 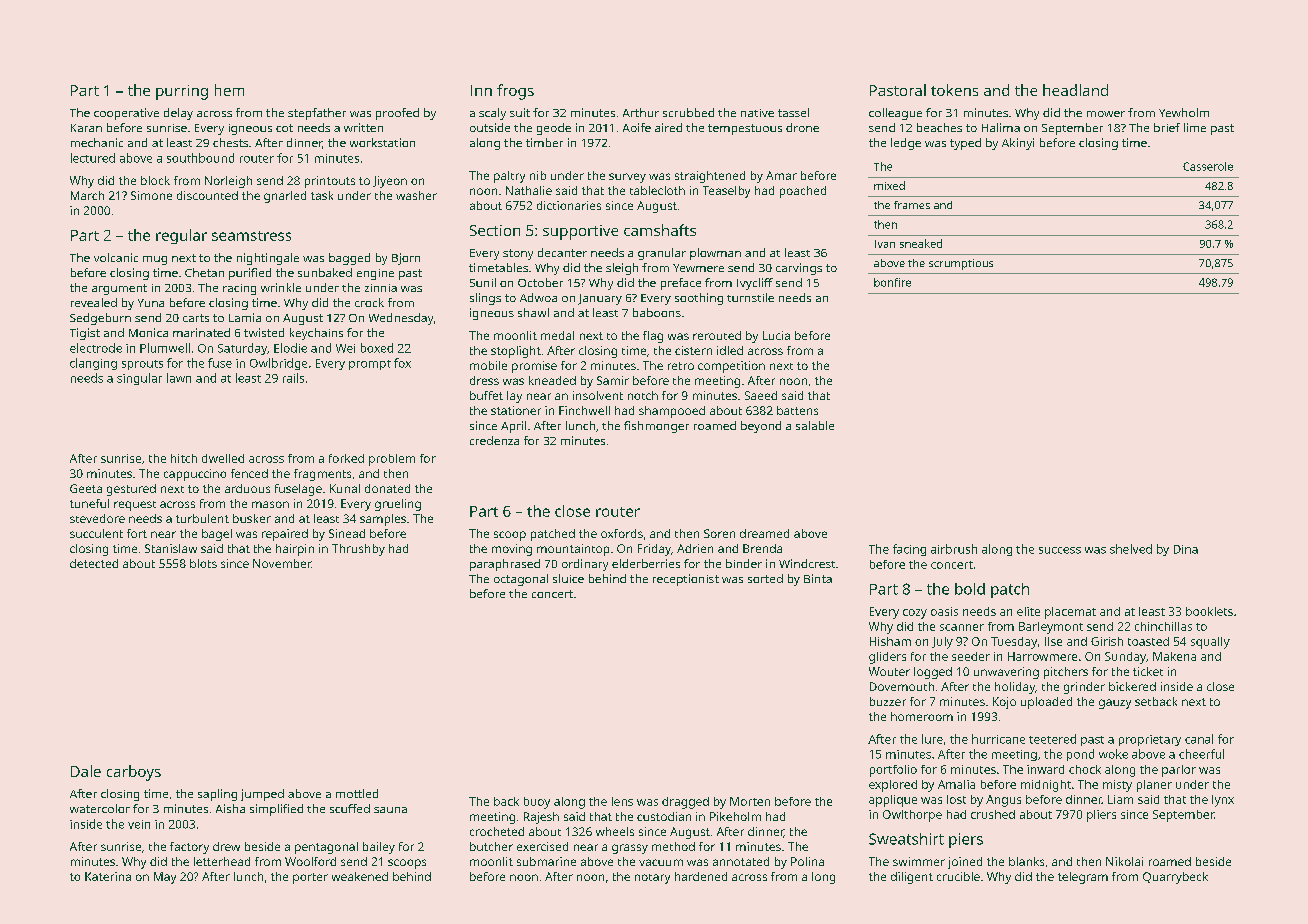 What do you see at coordinates (961, 264) in the document?
I see `scrumptious` at bounding box center [961, 264].
